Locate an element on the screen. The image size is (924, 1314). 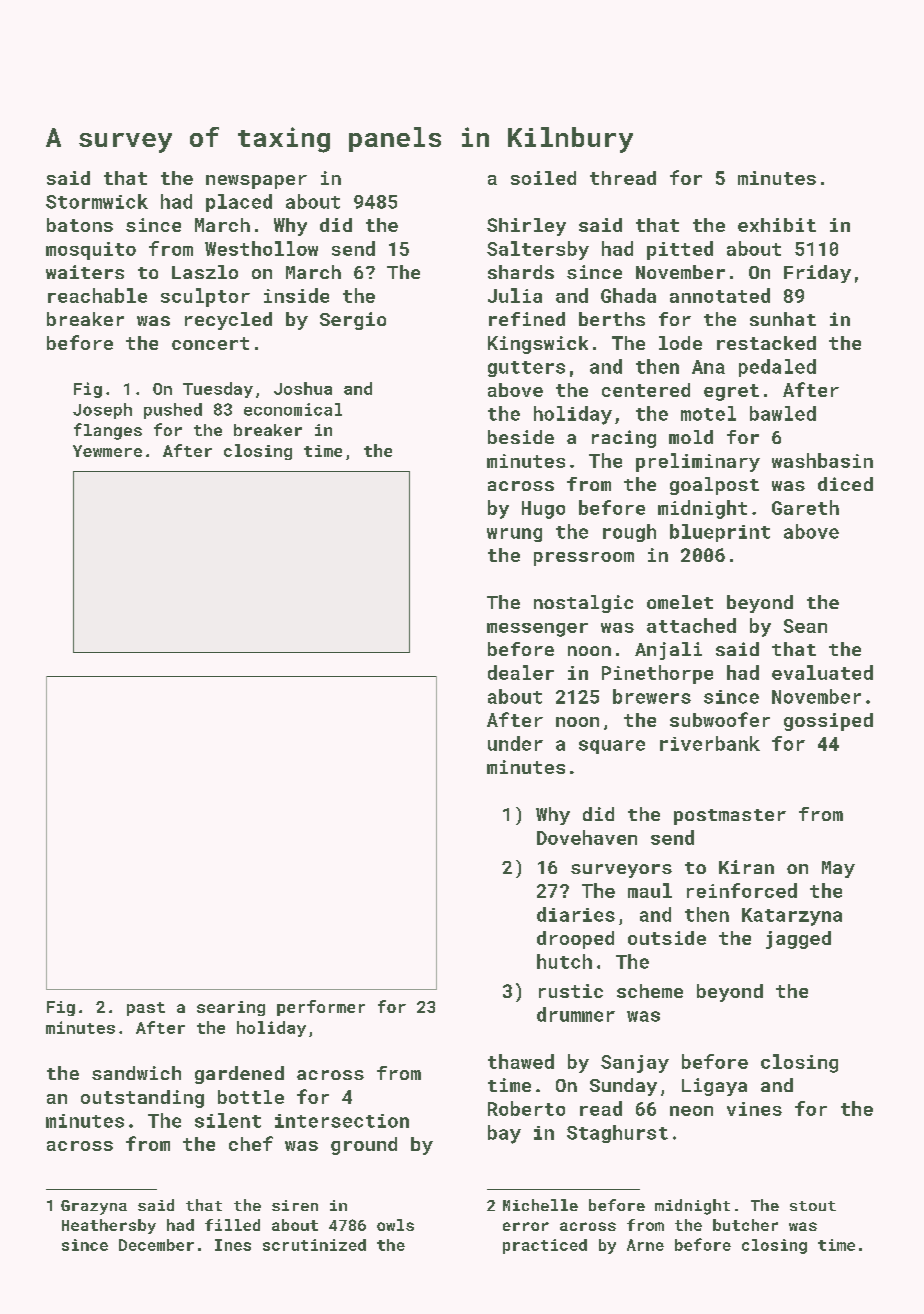
Arne is located at coordinates (645, 1245).
